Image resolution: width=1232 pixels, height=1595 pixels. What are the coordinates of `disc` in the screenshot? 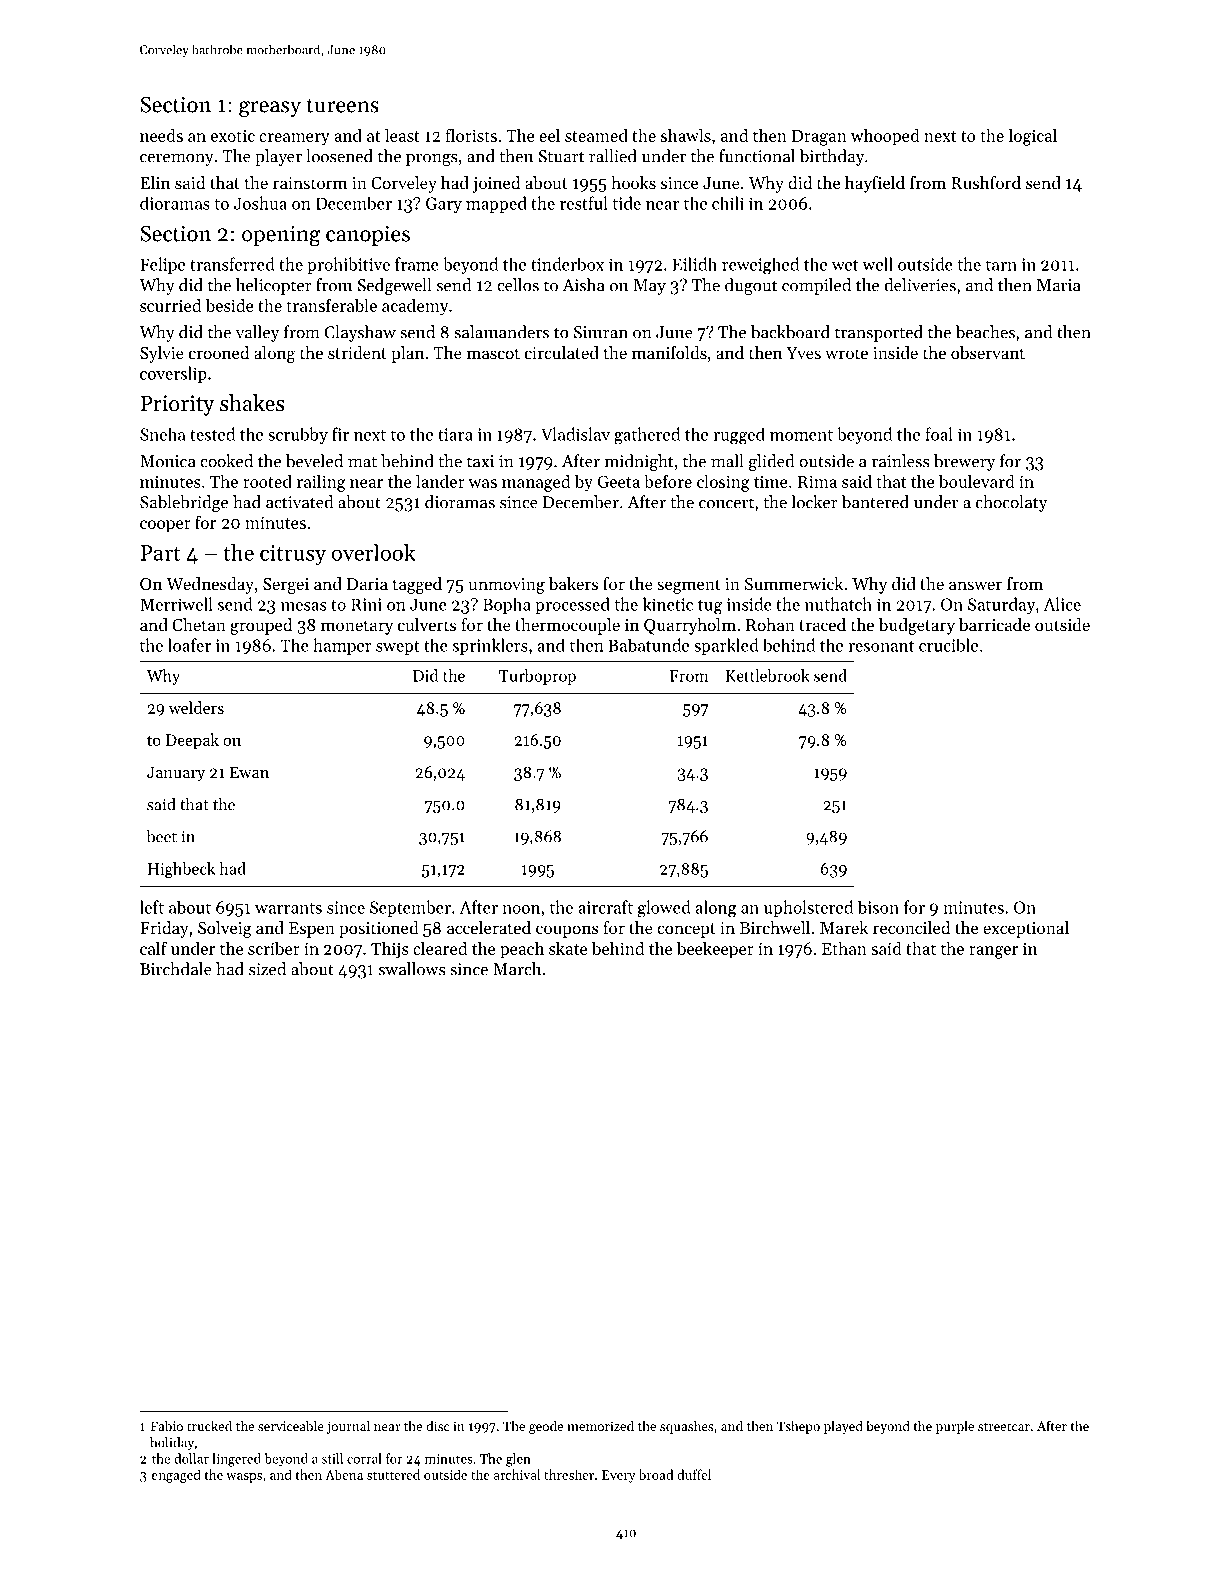 It's located at (437, 1425).
